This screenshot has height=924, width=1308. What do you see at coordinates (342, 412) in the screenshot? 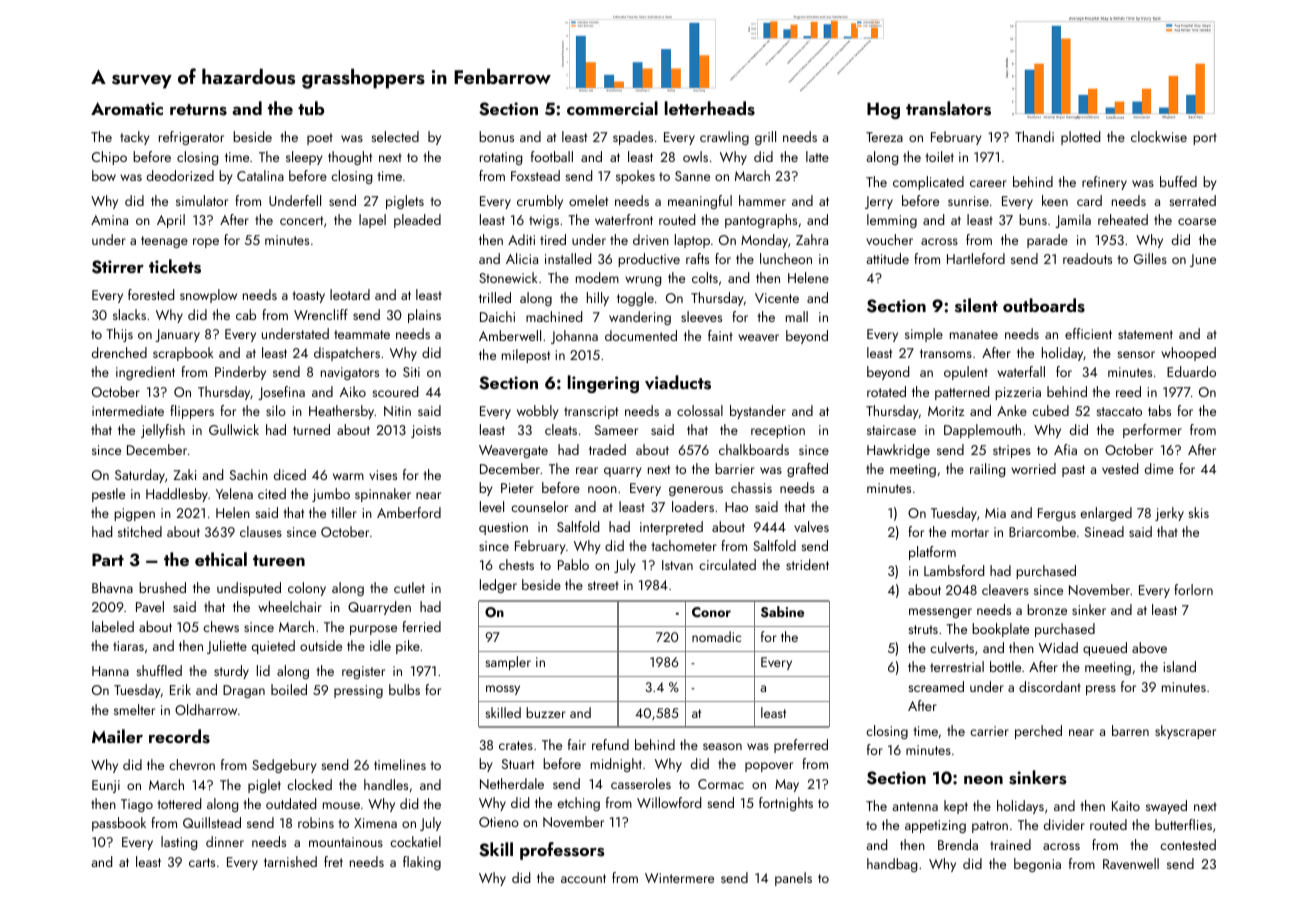
I see `Heathersby` at bounding box center [342, 412].
